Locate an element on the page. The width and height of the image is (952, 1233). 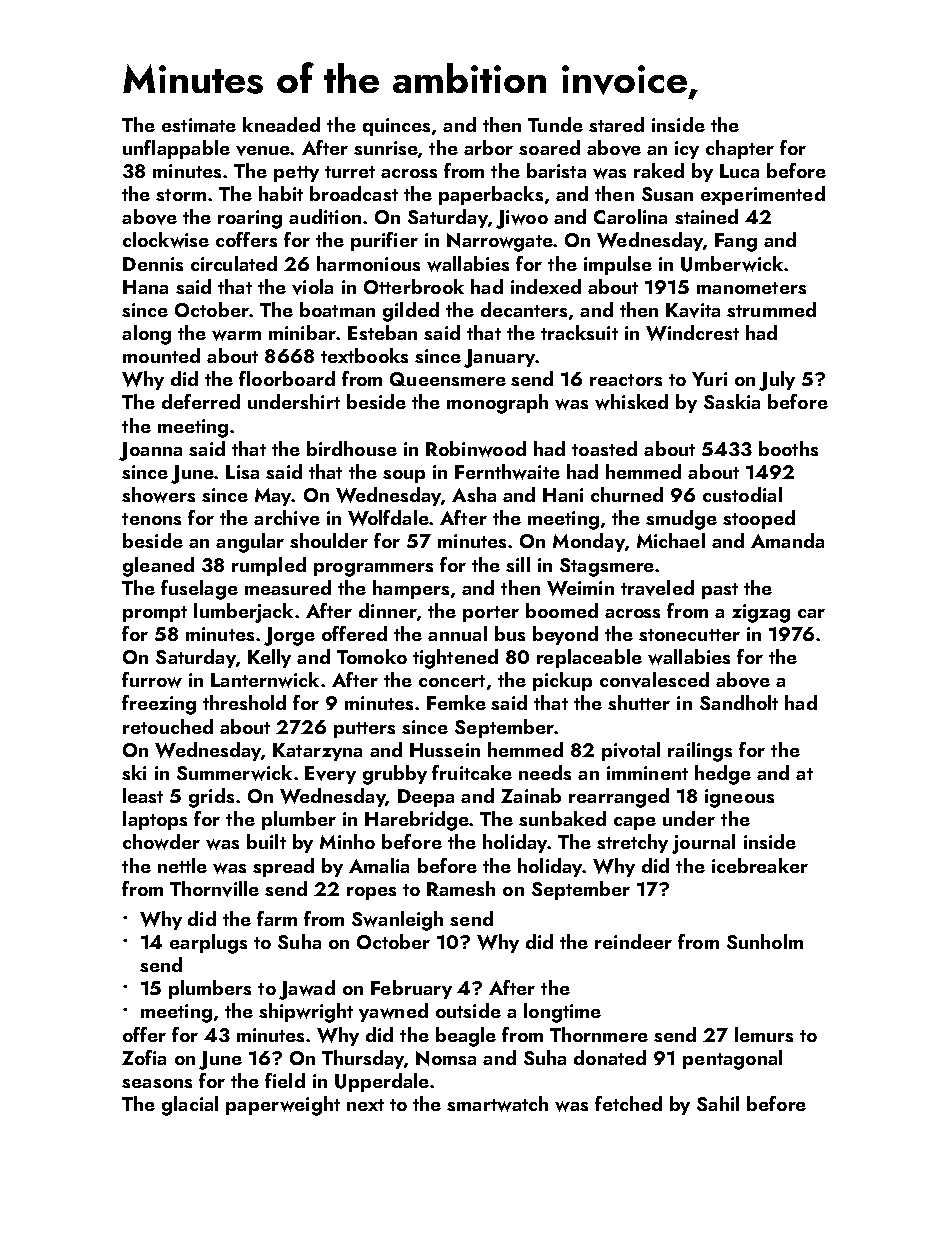
Robinwood is located at coordinates (476, 449).
